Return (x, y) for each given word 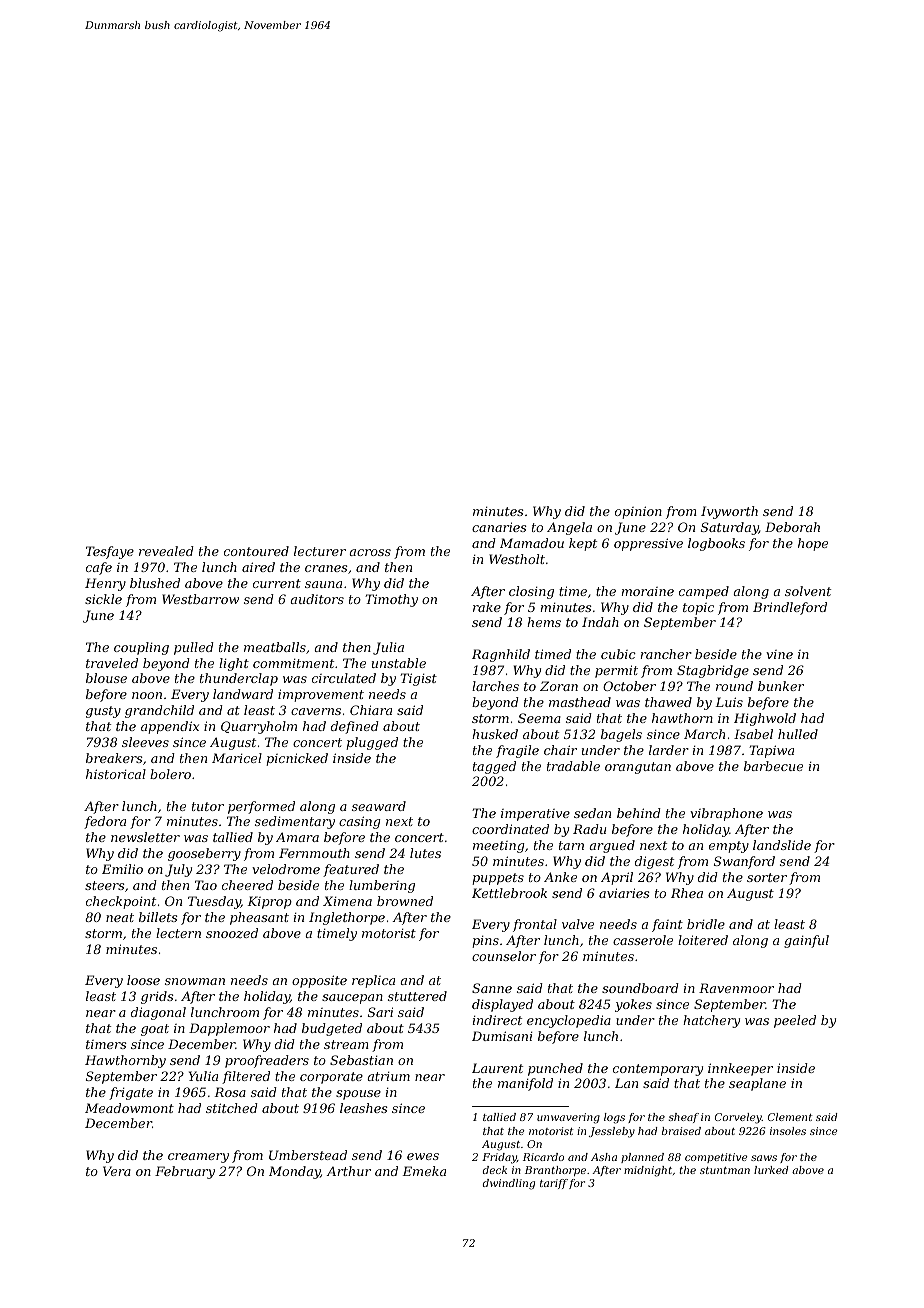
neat (120, 917)
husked (495, 734)
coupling (141, 648)
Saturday (730, 528)
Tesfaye (110, 552)
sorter (767, 877)
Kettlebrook (509, 893)
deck (495, 1170)
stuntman (725, 1170)
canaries (499, 527)
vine (779, 654)
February (185, 1172)
